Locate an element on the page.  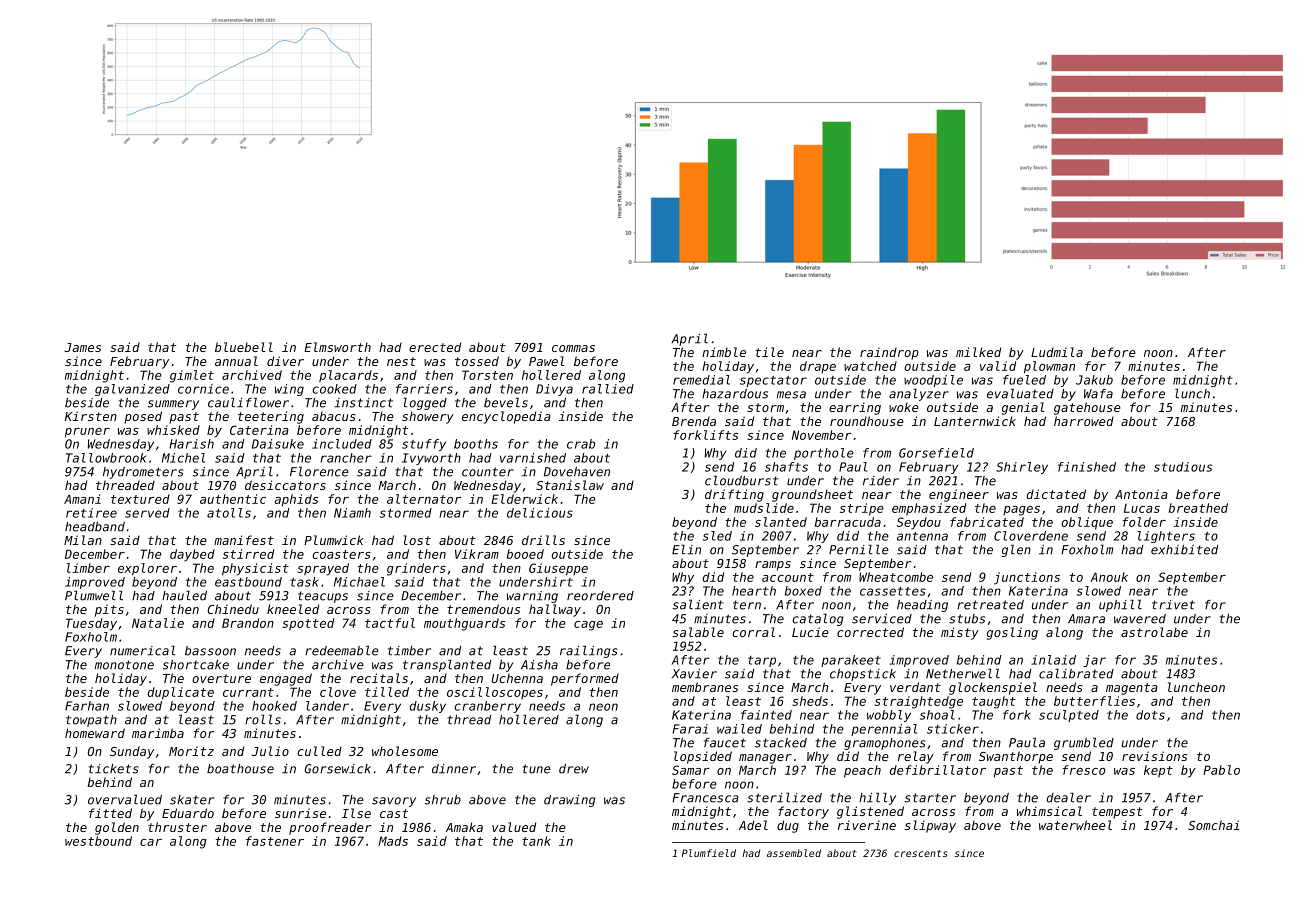
crescents is located at coordinates (920, 853).
